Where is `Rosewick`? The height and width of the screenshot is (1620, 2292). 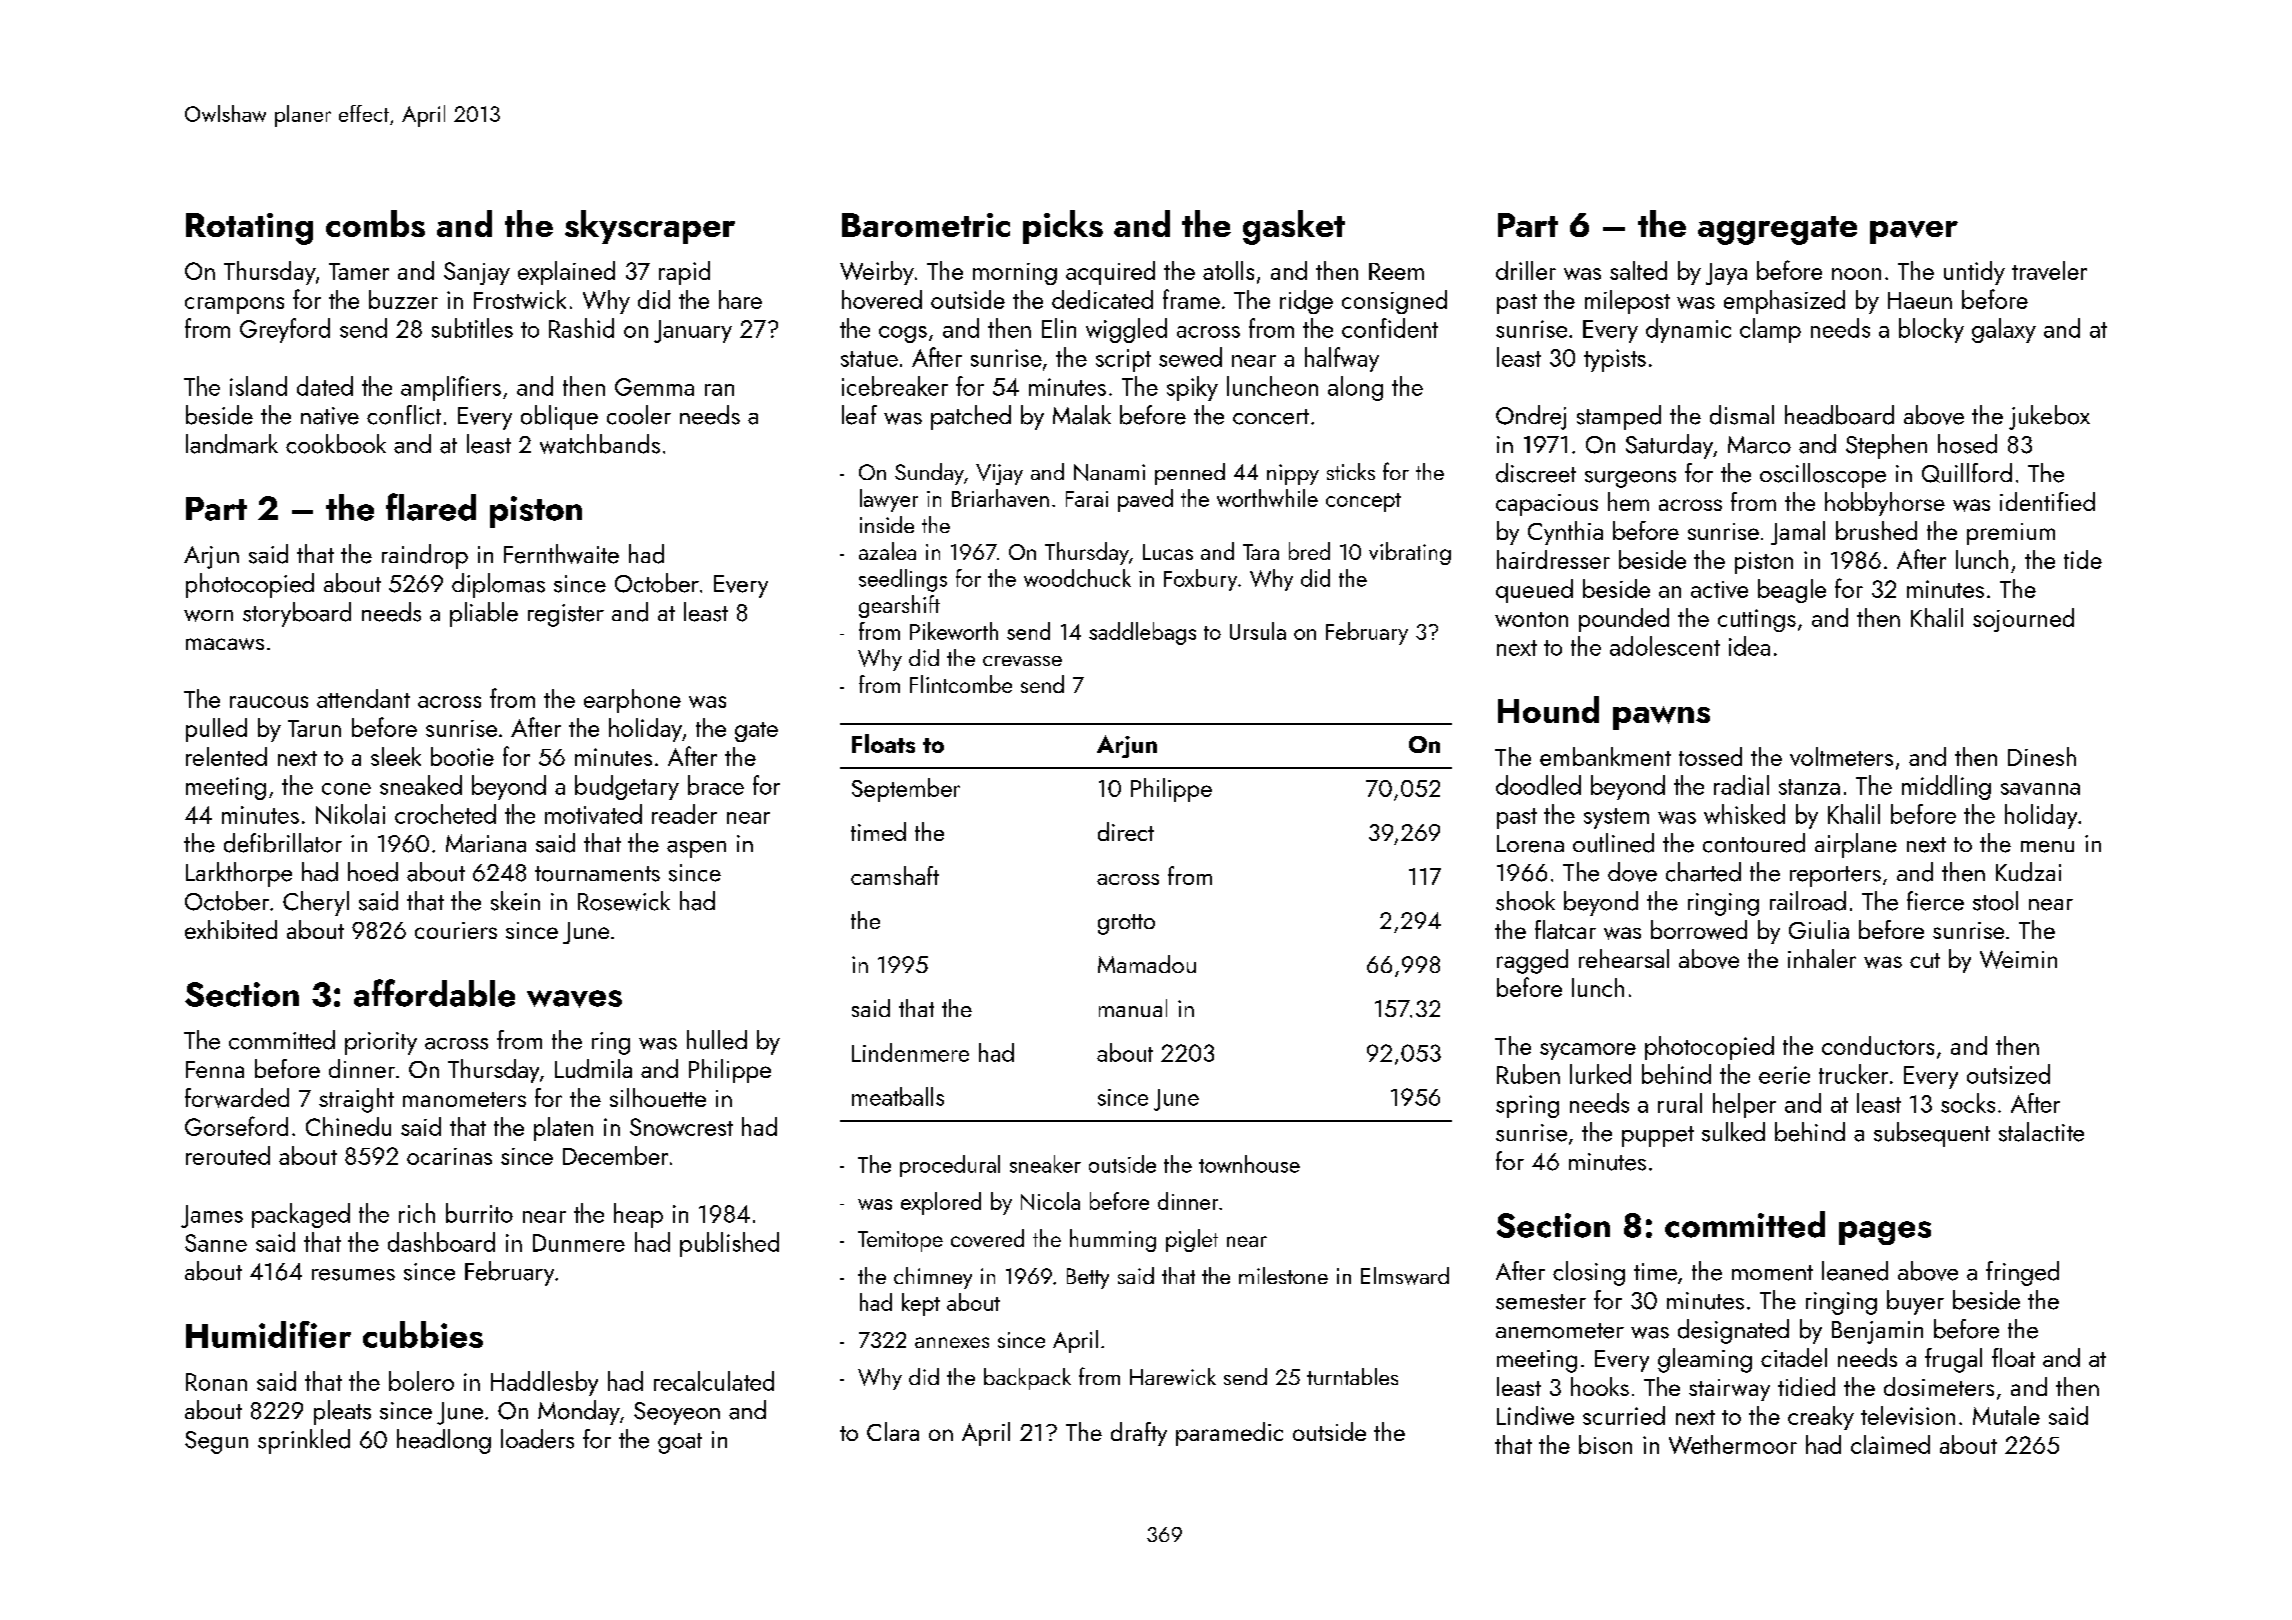 Rosewick is located at coordinates (624, 901).
